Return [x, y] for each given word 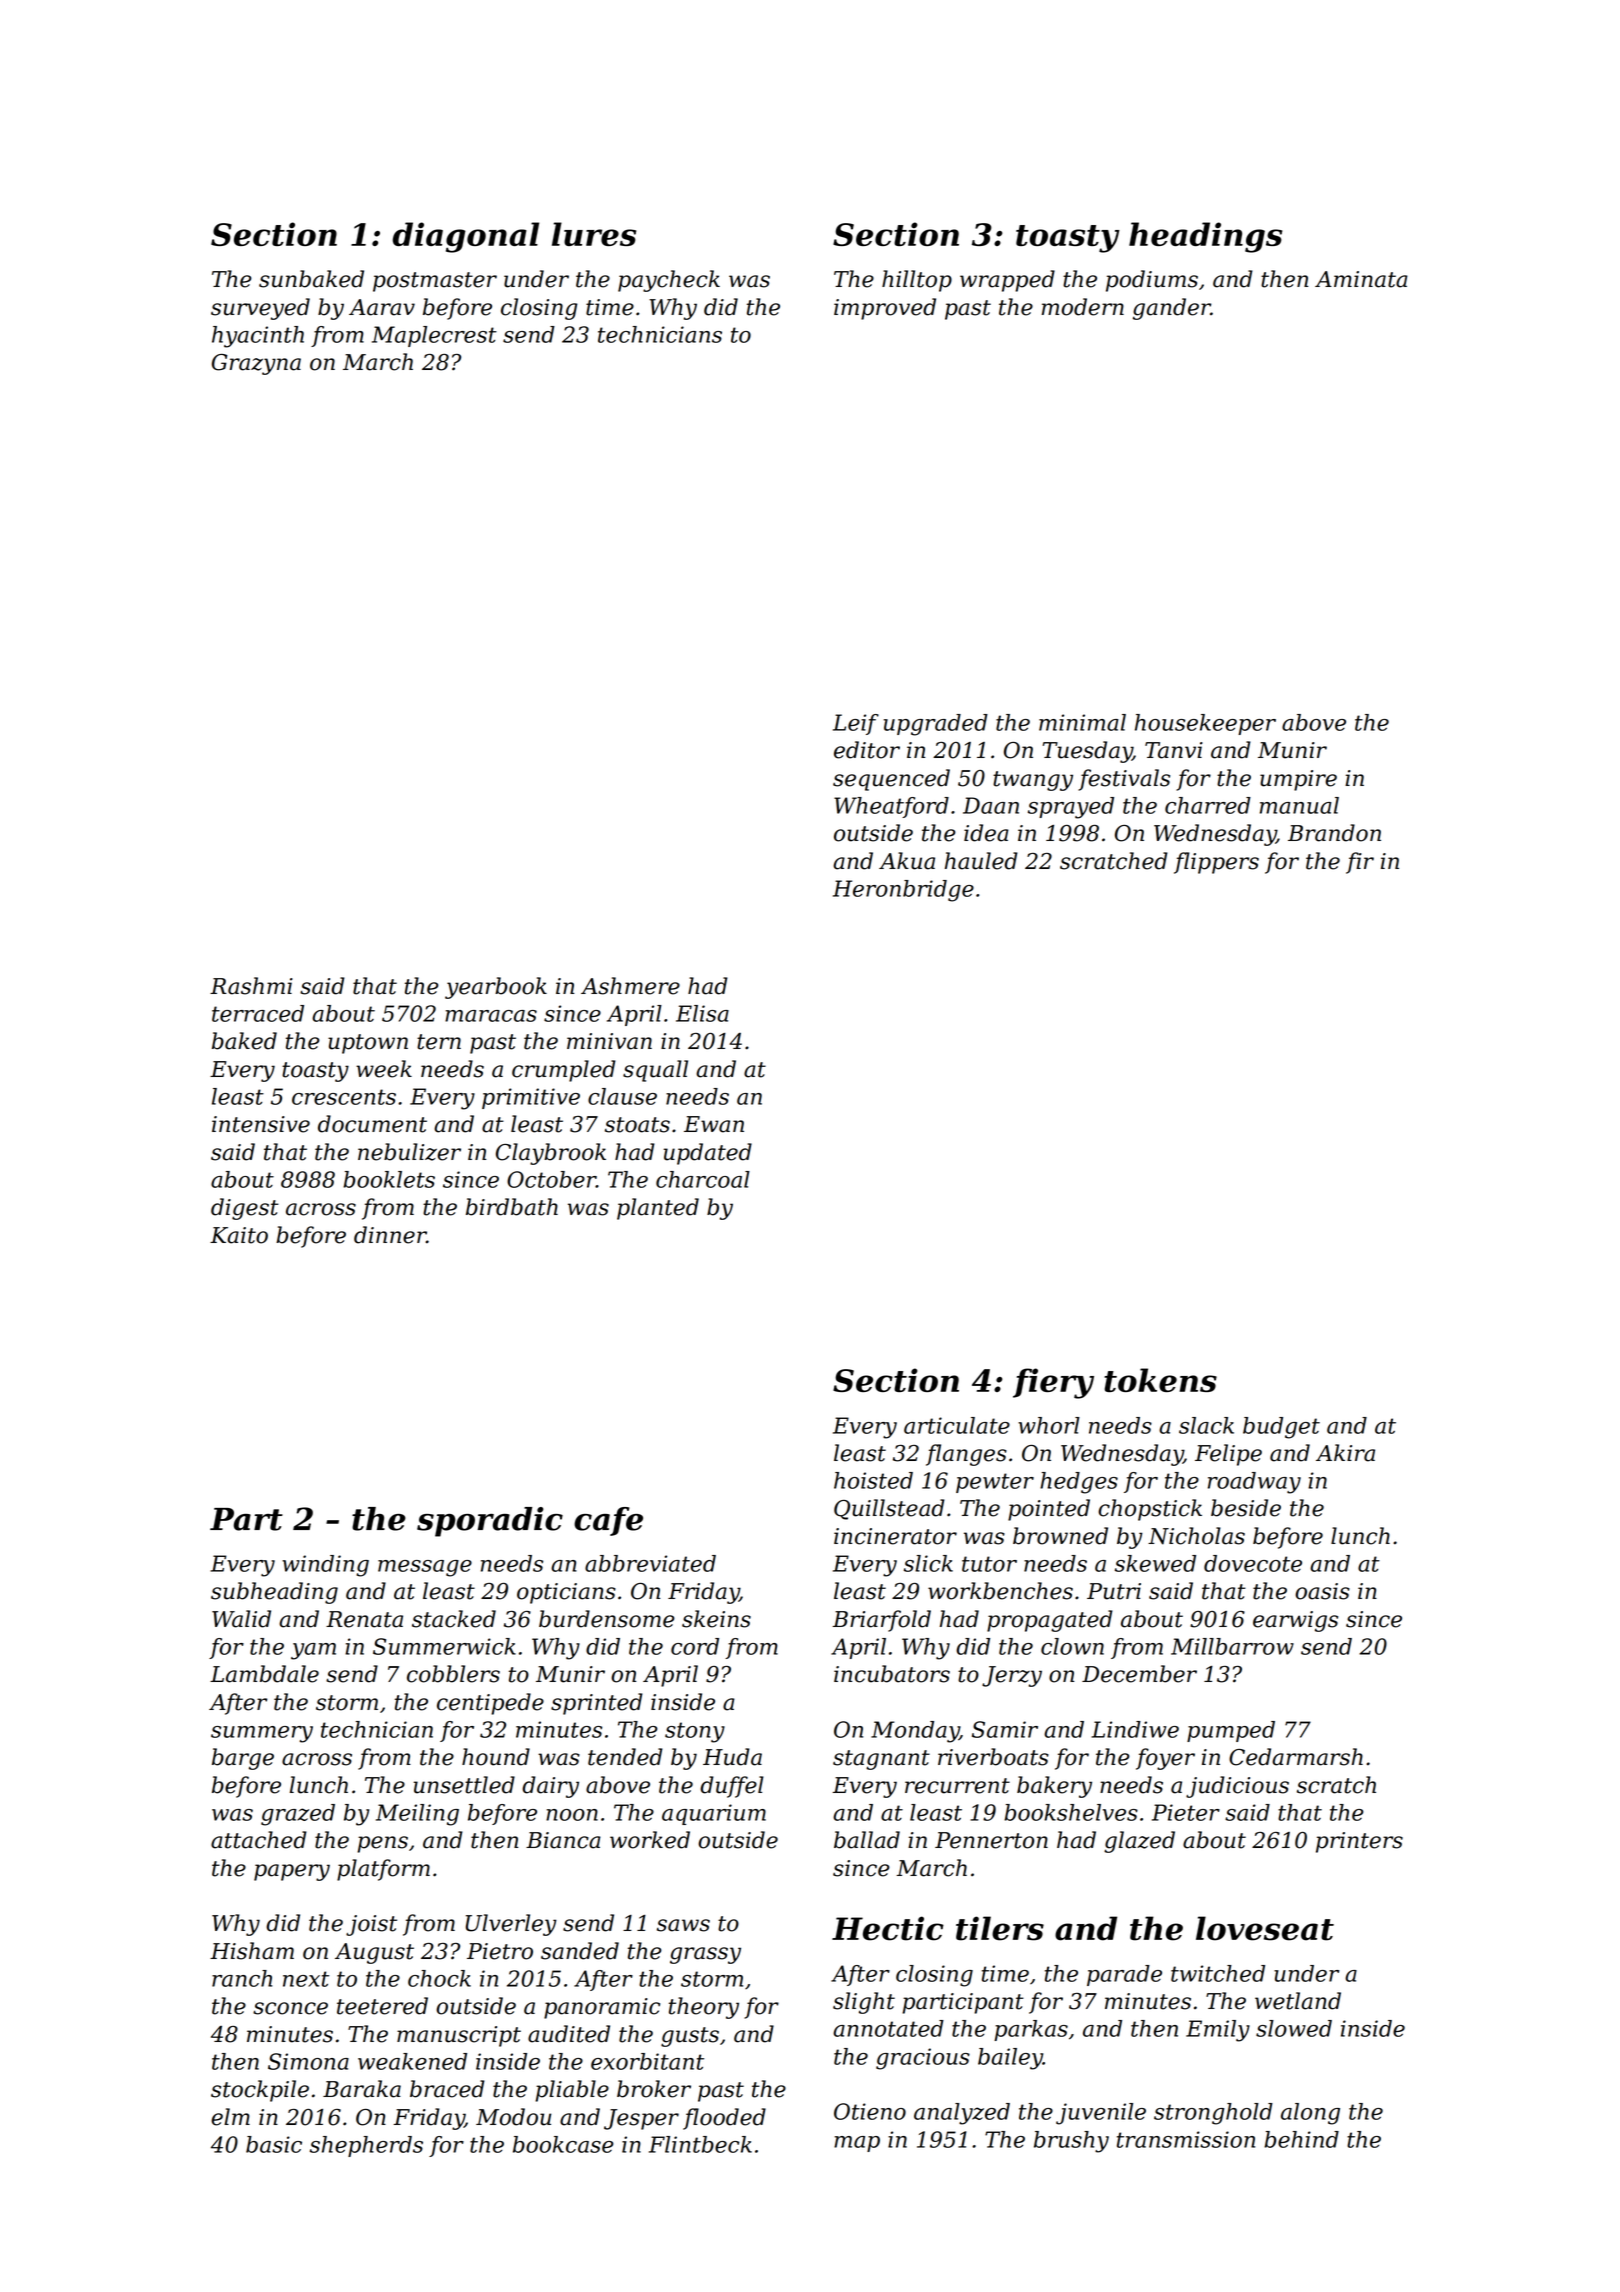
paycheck [669, 281]
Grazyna [256, 364]
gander [1172, 309]
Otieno [870, 2111]
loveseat [1265, 1928]
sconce [290, 2008]
